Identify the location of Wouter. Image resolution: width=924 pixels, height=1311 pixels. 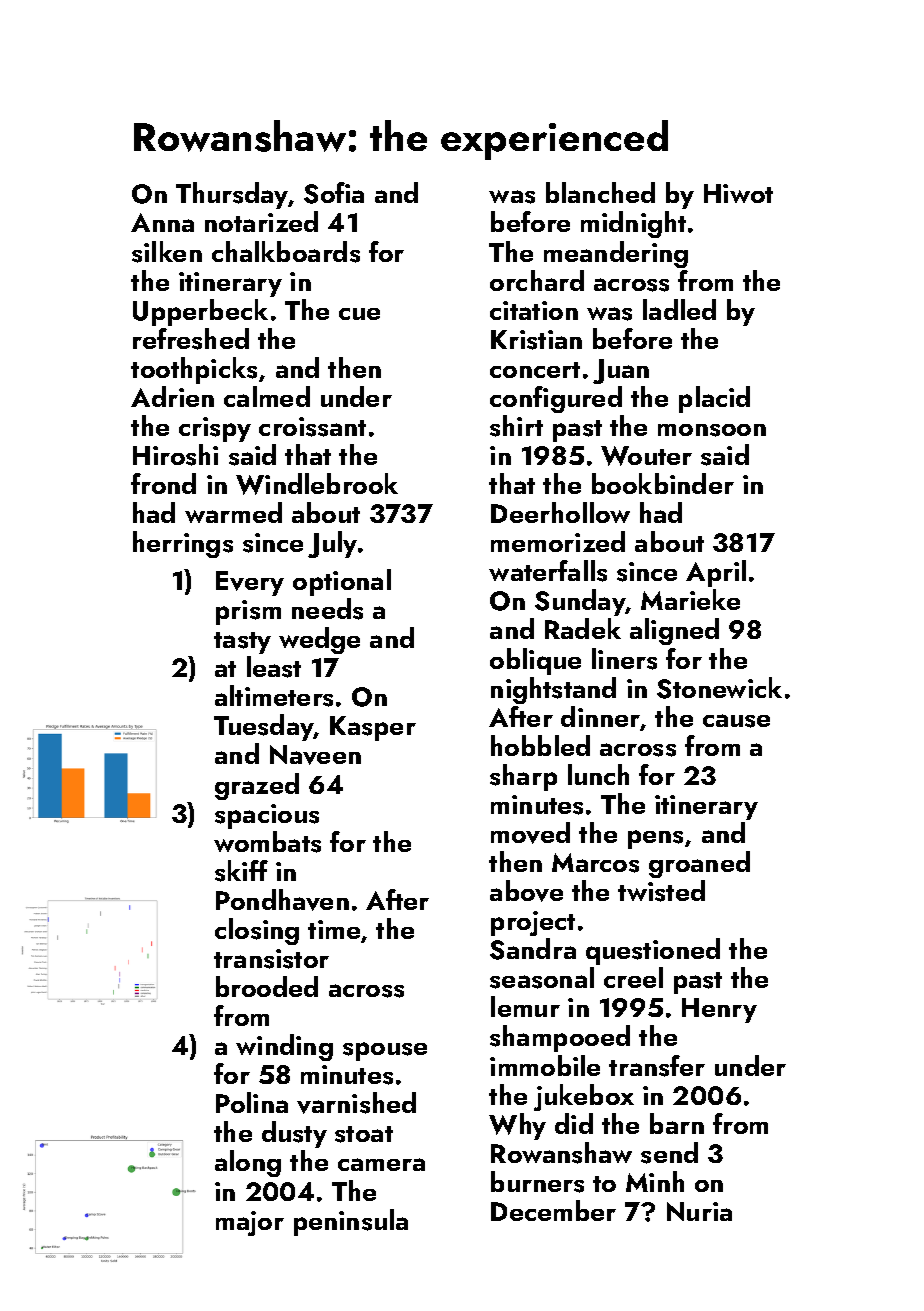
(646, 456).
